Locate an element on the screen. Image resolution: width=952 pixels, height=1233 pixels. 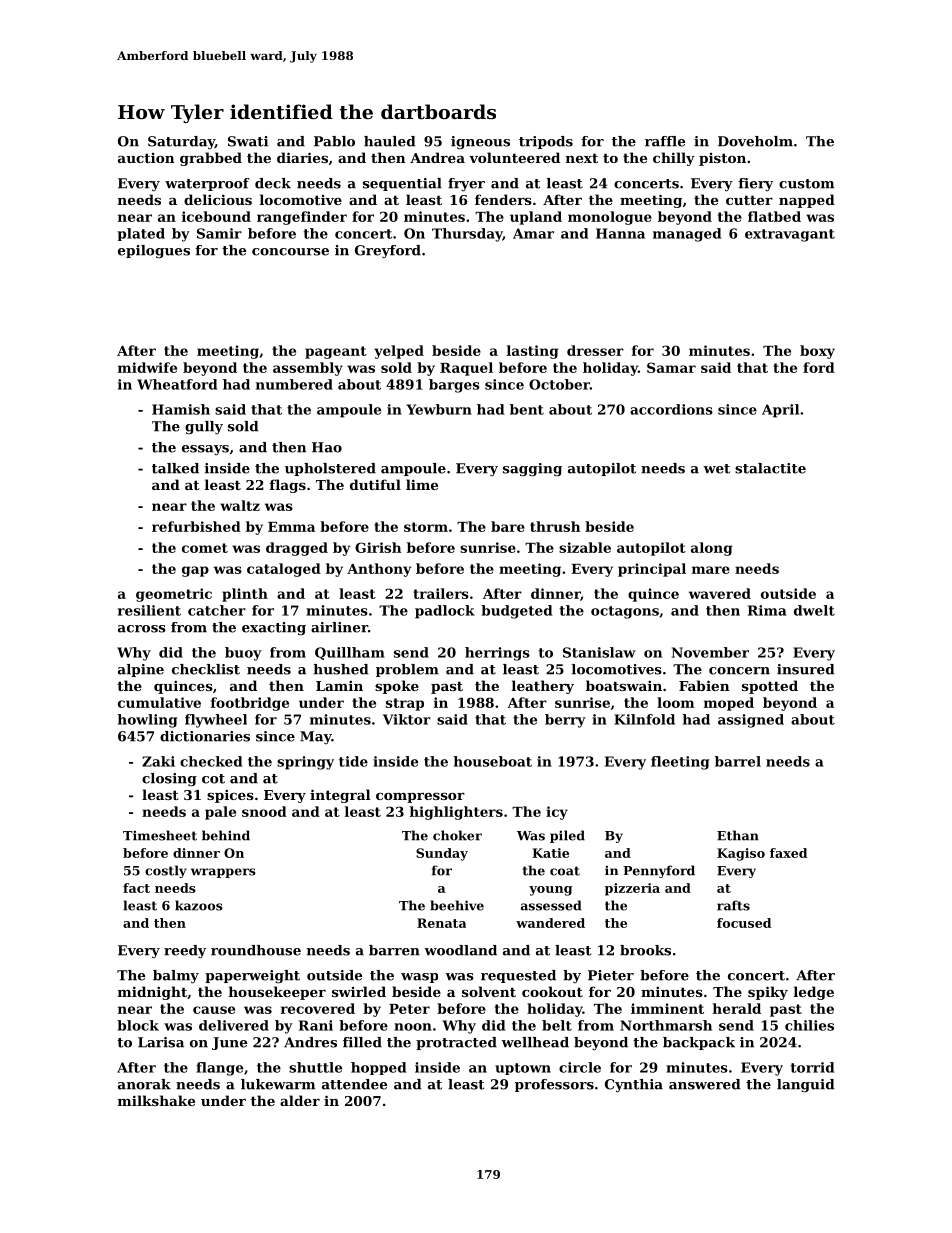
wandered is located at coordinates (550, 923).
